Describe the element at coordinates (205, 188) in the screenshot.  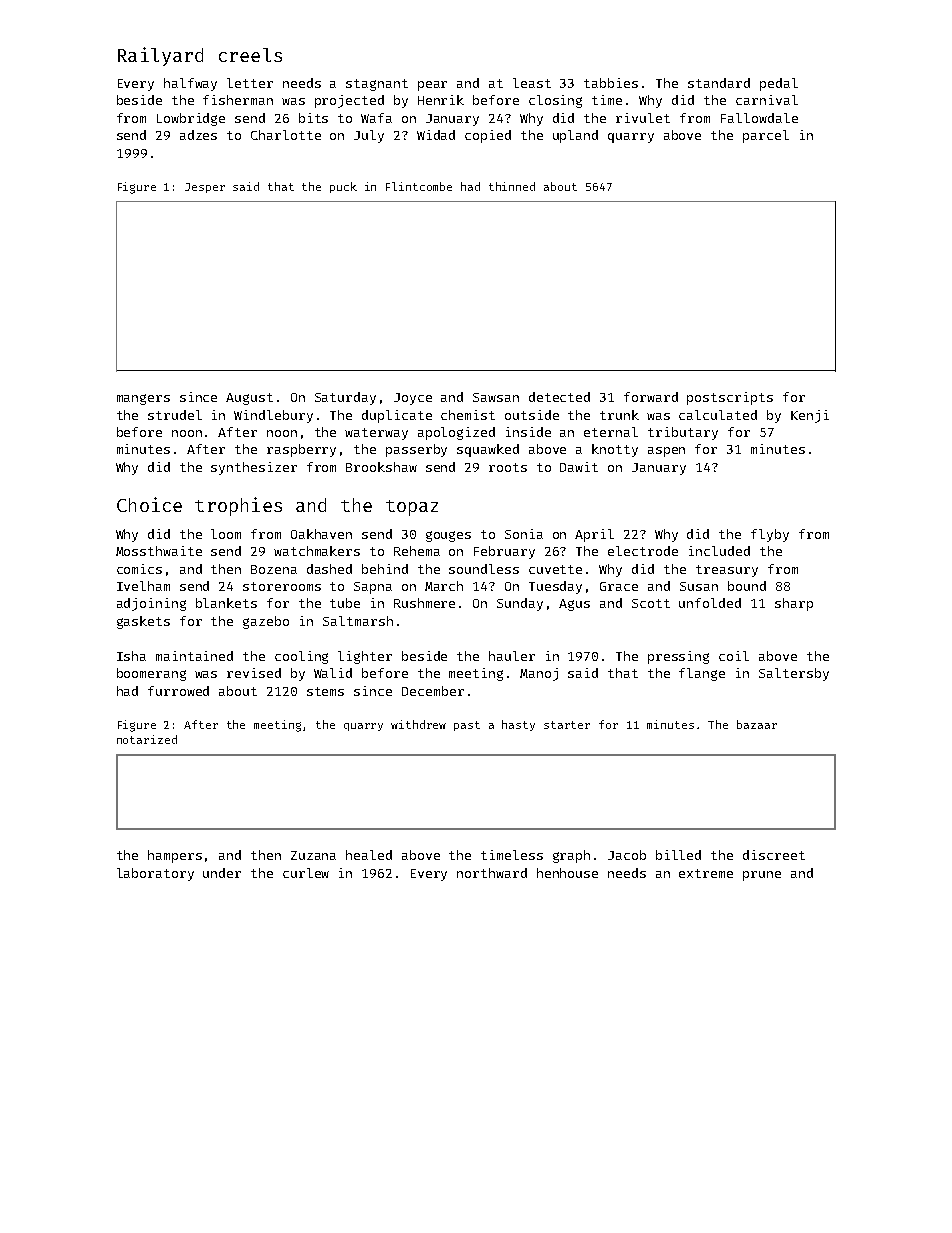
I see `Jesper` at that location.
